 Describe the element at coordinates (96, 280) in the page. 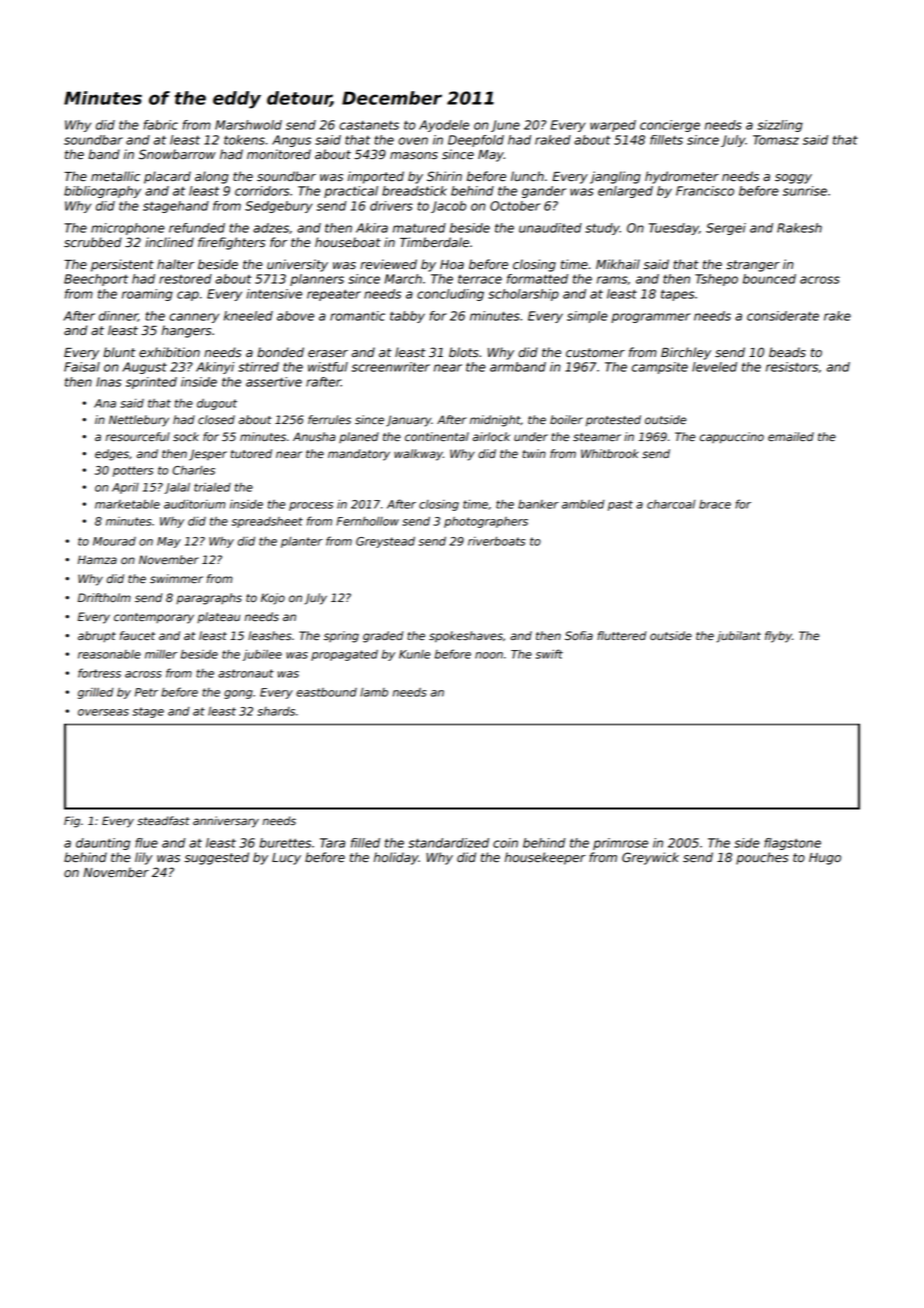

I see `Beechport` at that location.
